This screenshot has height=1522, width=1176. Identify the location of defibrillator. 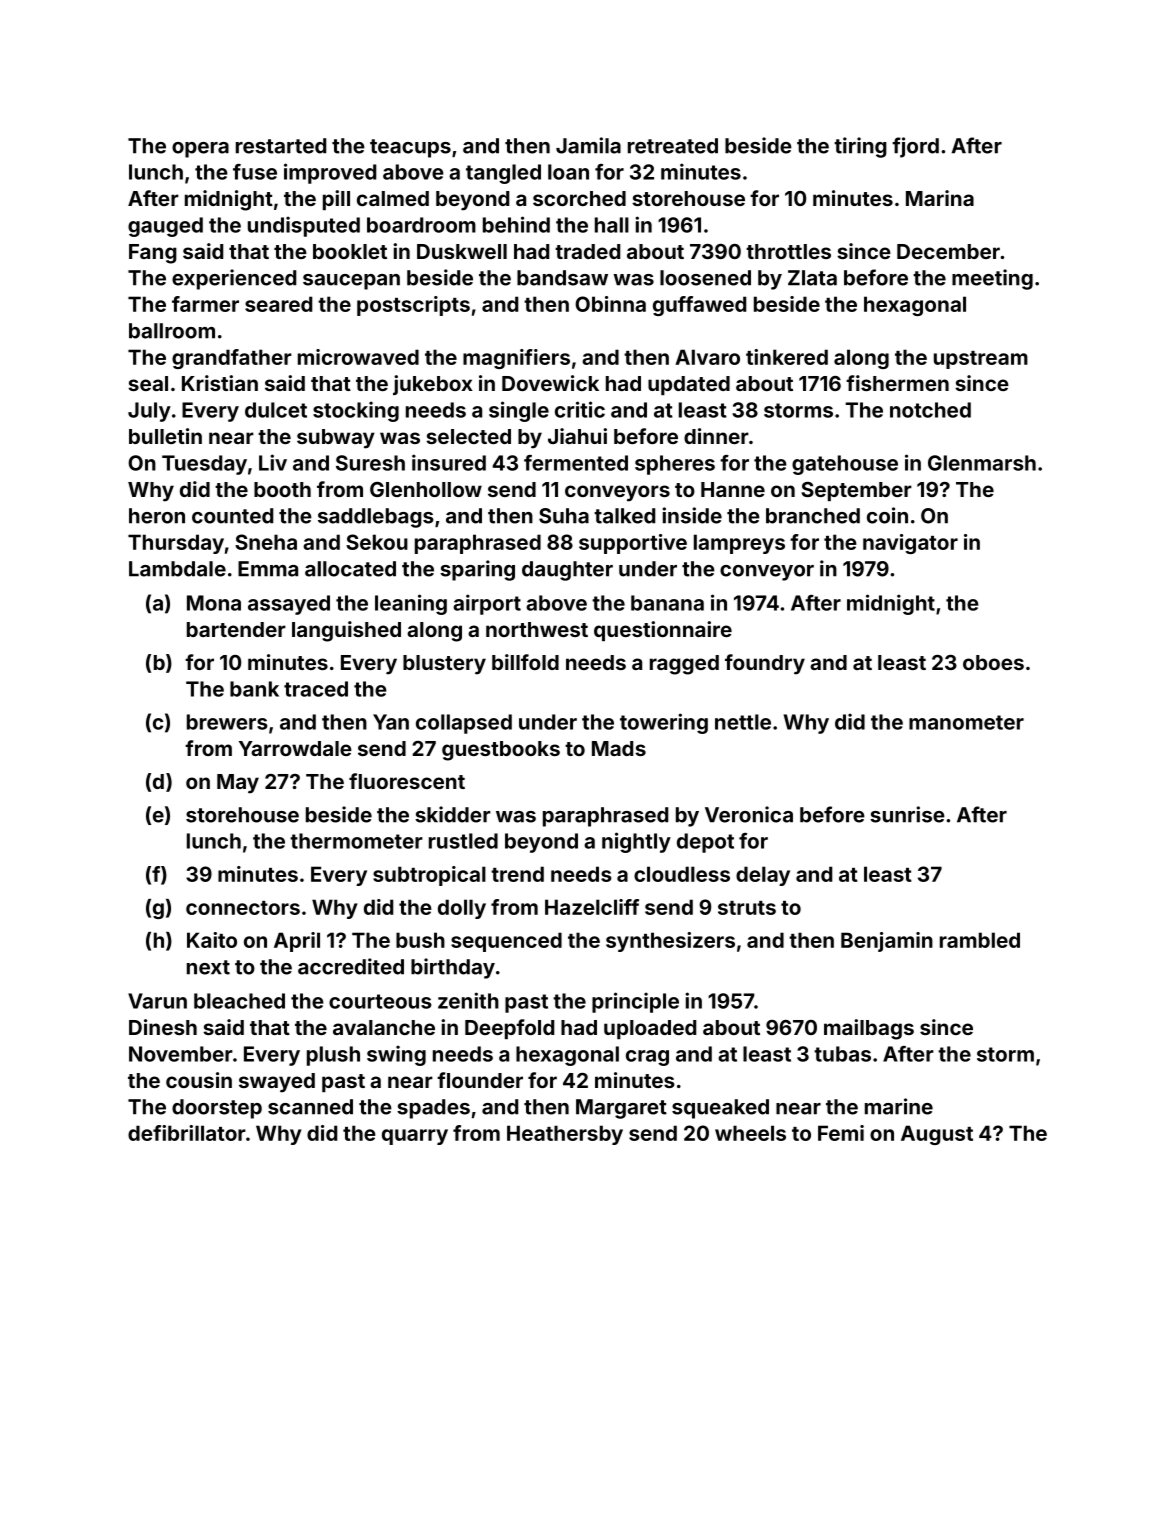
(187, 1133).
